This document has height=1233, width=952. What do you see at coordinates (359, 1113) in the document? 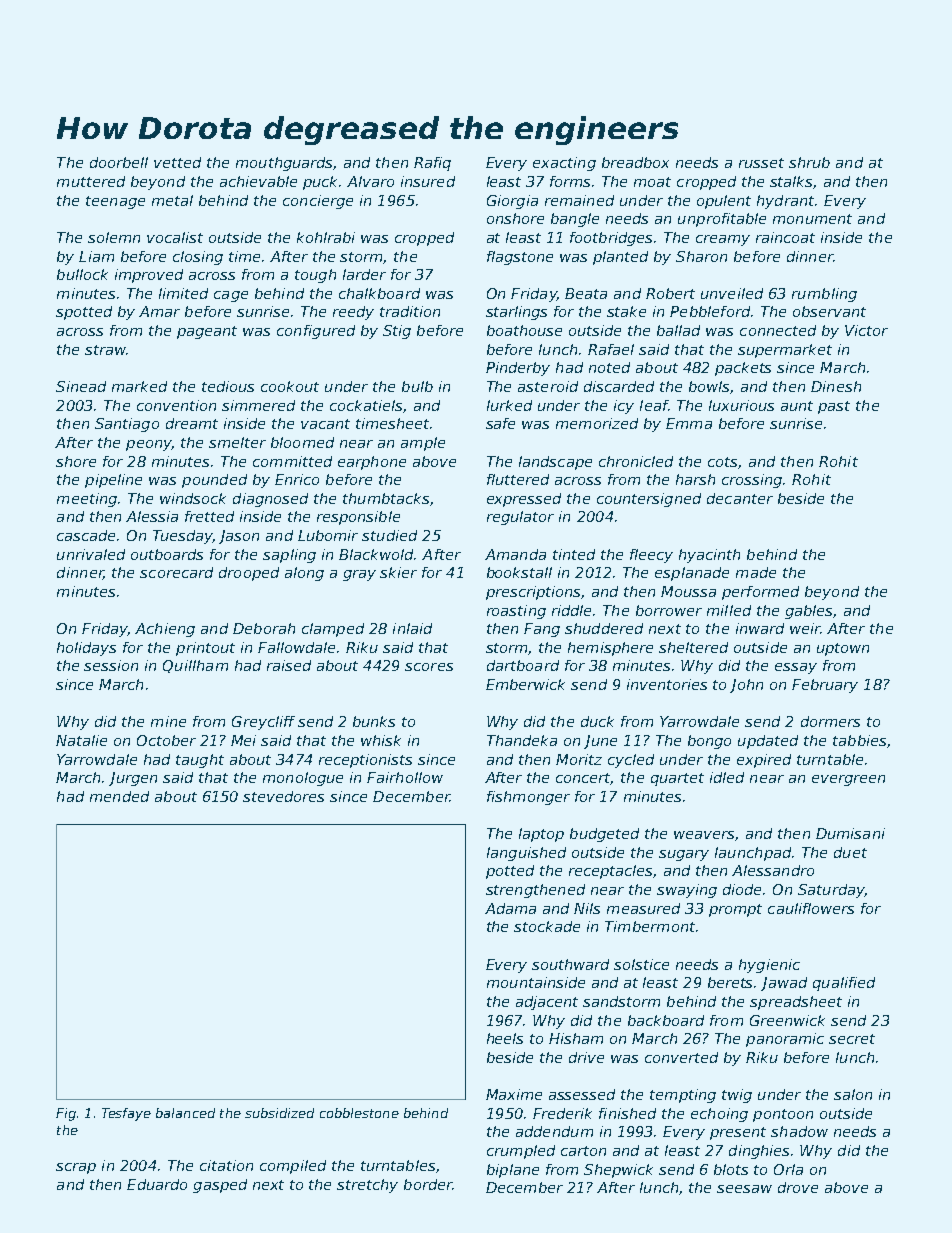
I see `cobblestone` at bounding box center [359, 1113].
